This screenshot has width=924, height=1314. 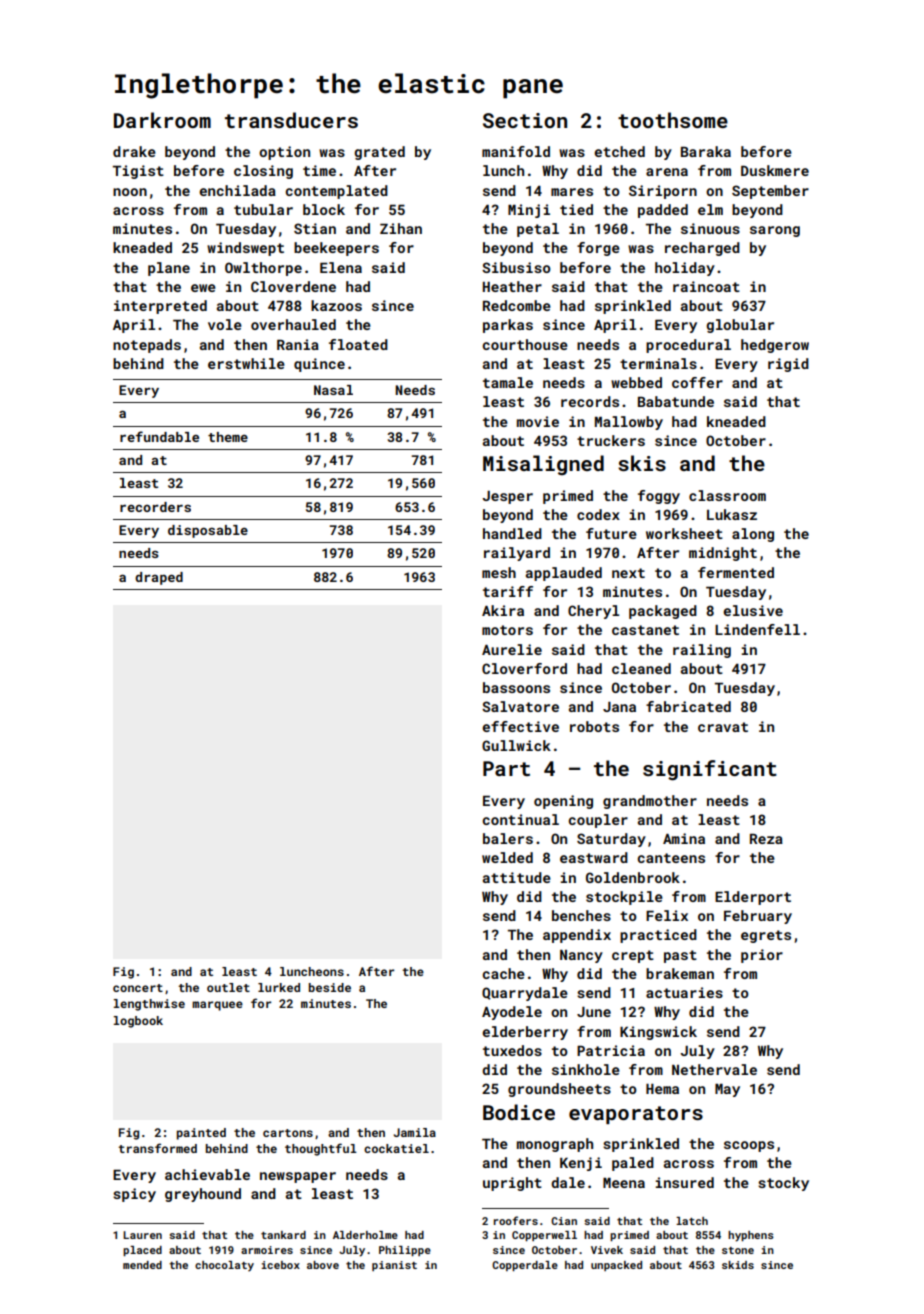 What do you see at coordinates (673, 120) in the screenshot?
I see `toothsome` at bounding box center [673, 120].
